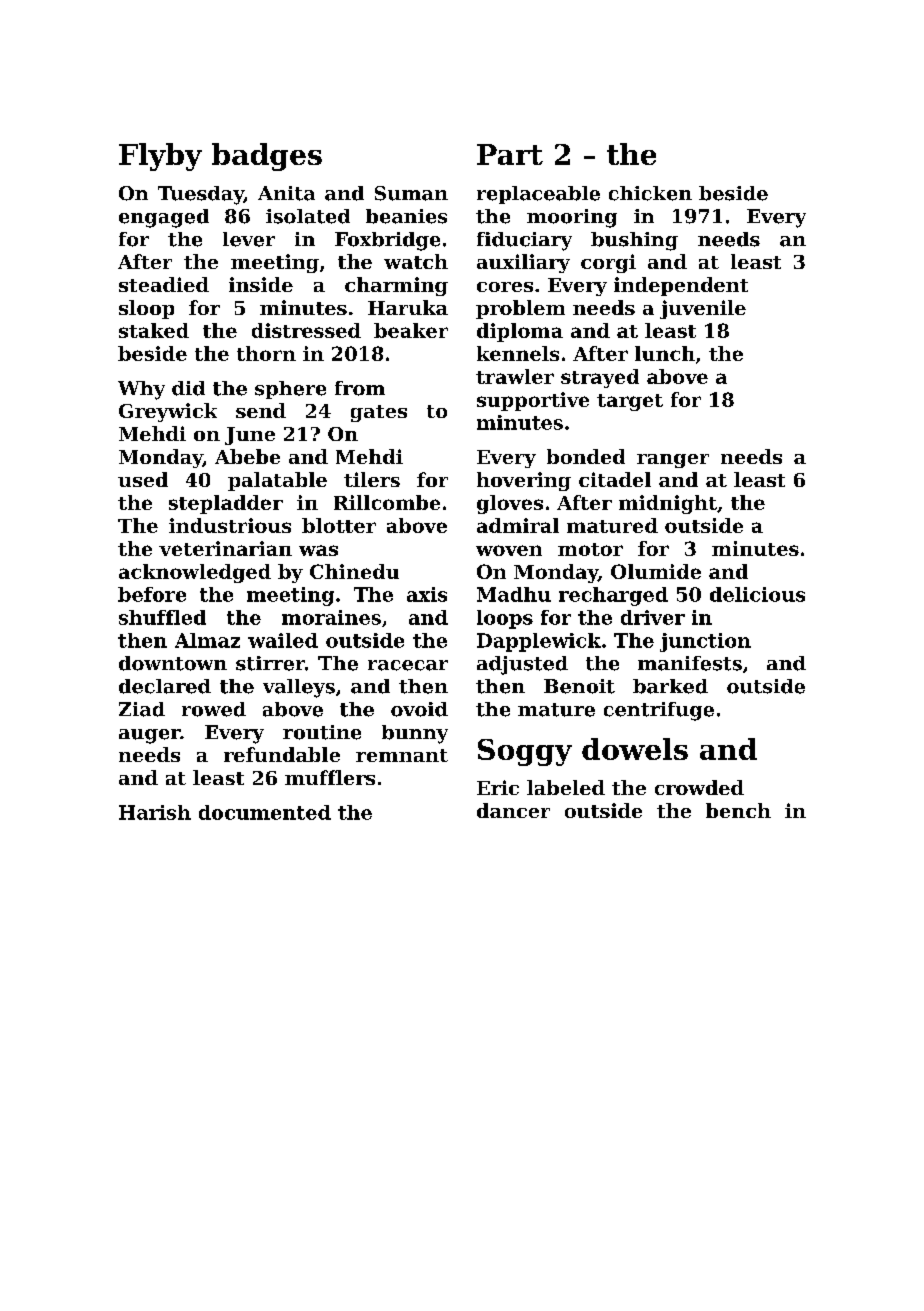 The height and width of the screenshot is (1311, 924). Describe the element at coordinates (141, 390) in the screenshot. I see `Why` at that location.
